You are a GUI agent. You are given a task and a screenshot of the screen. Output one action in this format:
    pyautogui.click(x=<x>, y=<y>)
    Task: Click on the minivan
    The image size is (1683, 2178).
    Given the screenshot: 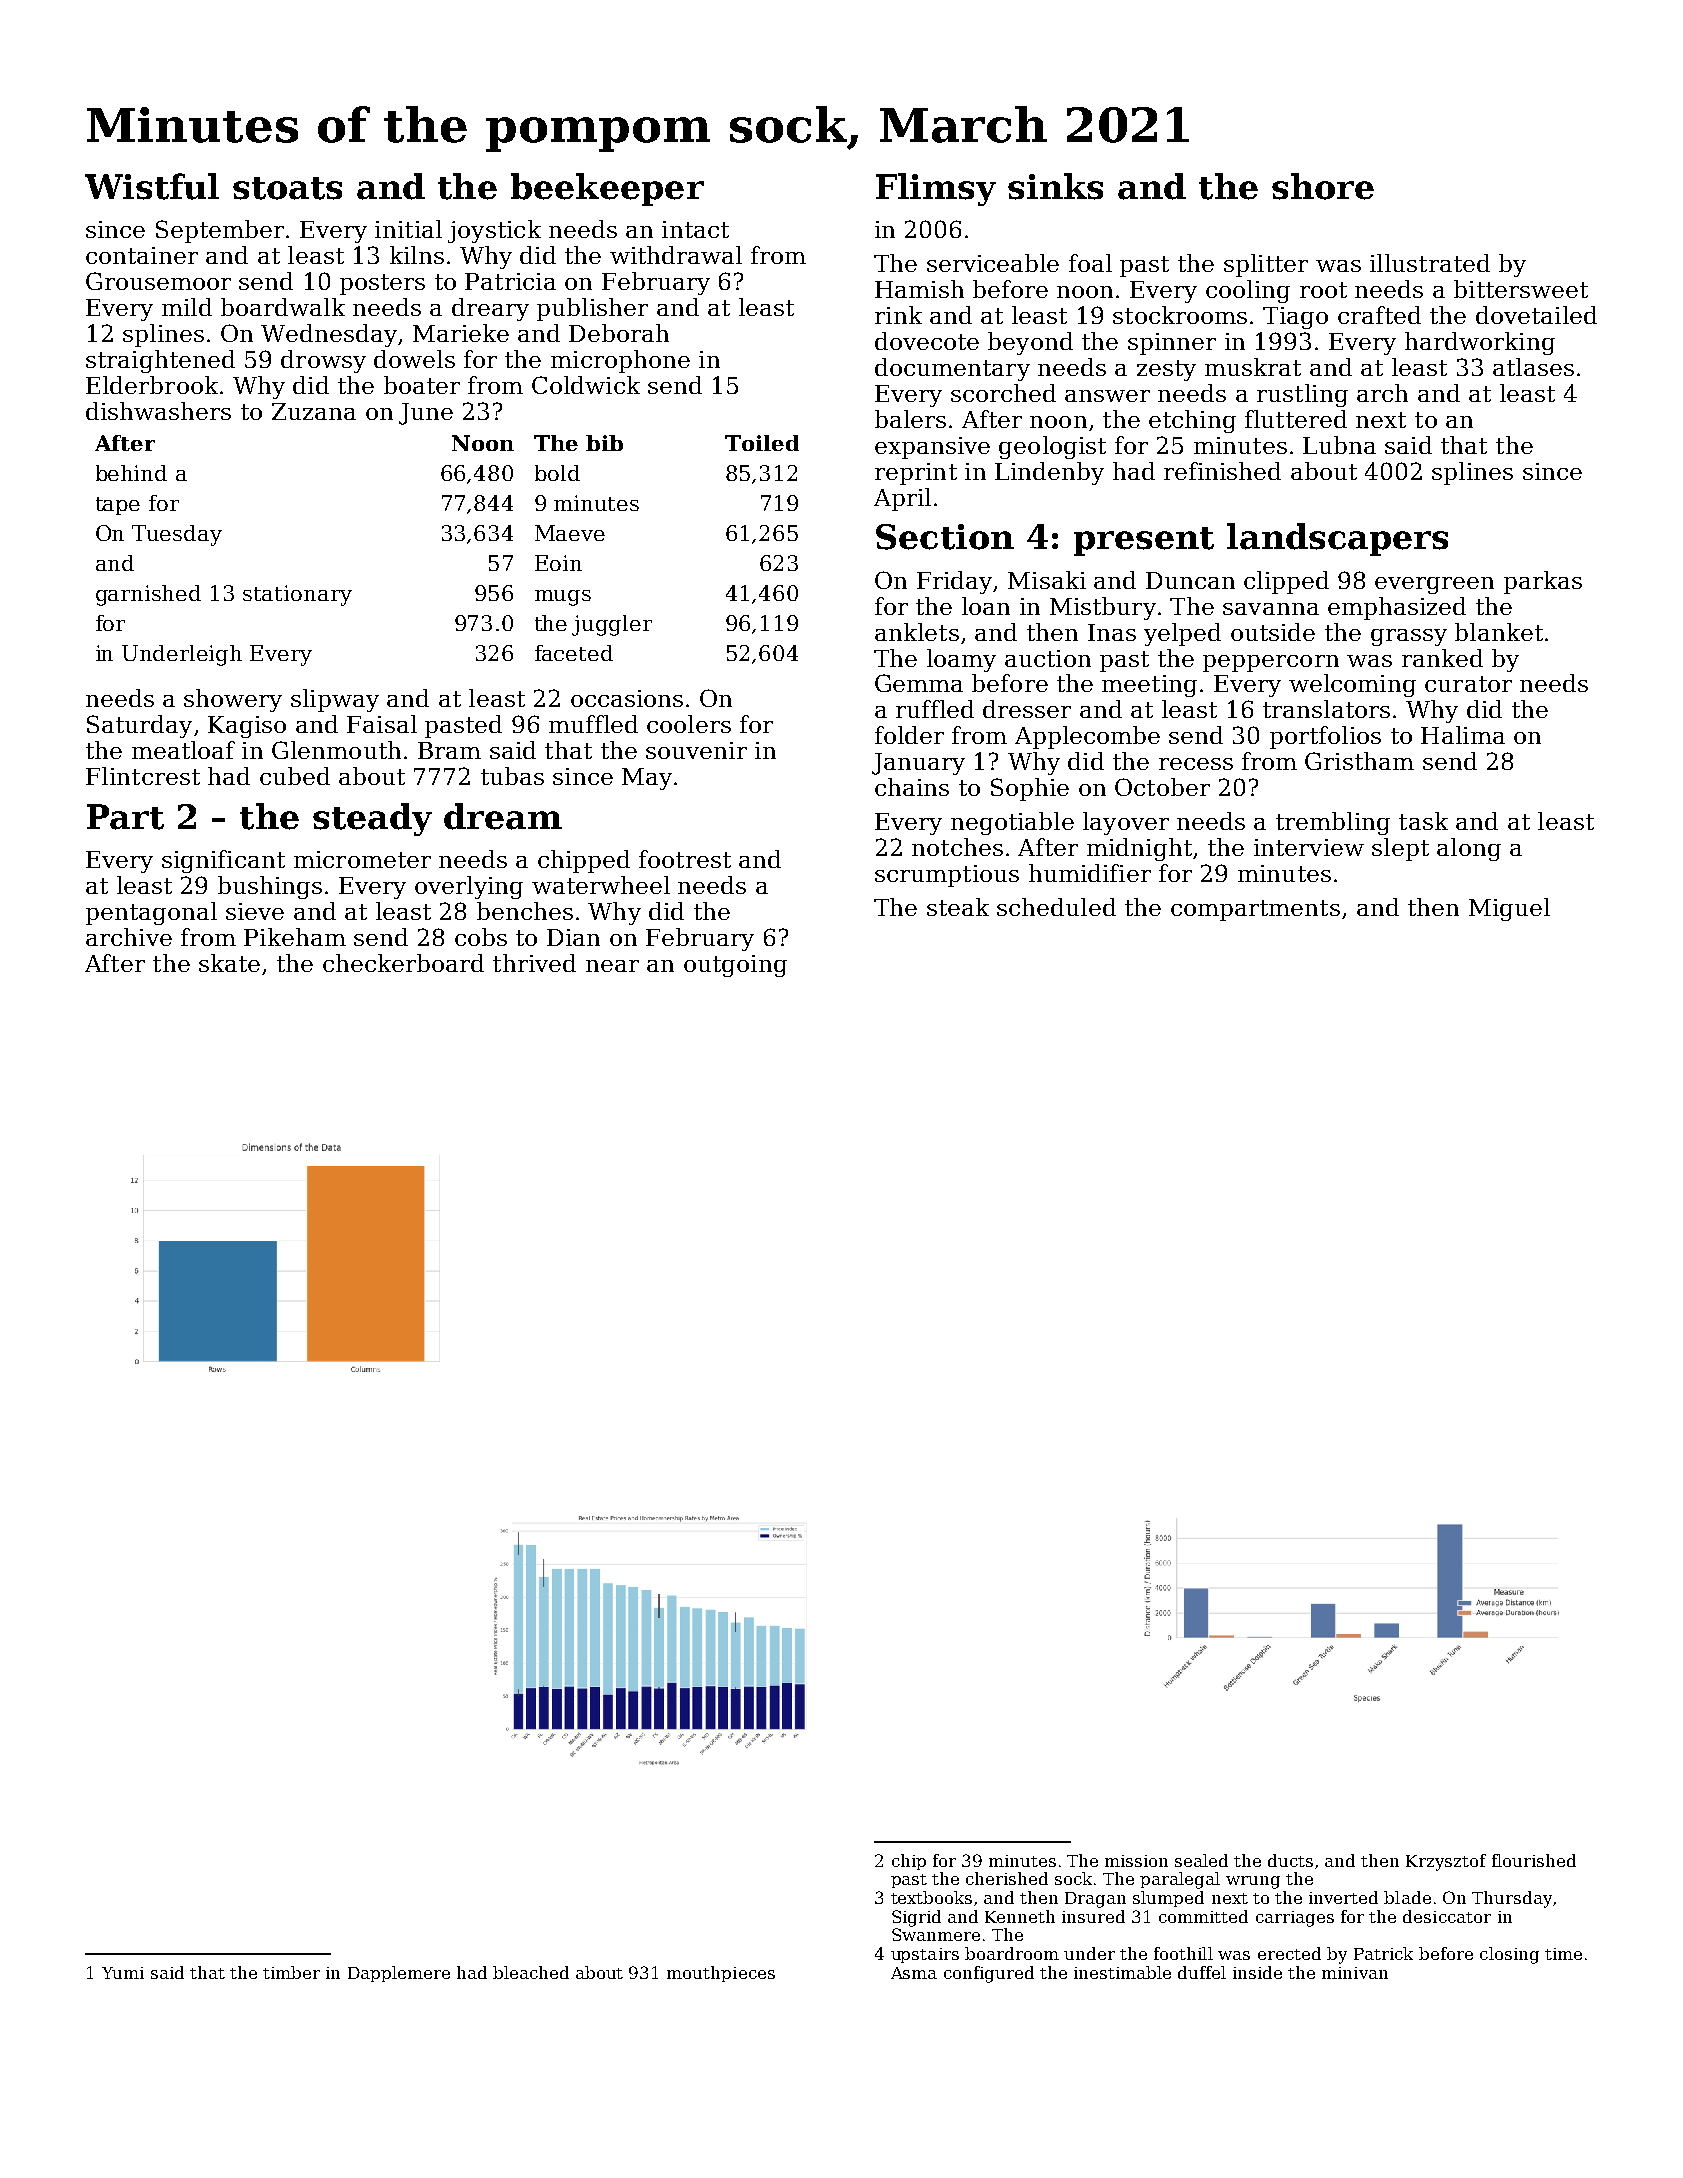 What is the action you would take?
    pyautogui.click(x=1355, y=1973)
